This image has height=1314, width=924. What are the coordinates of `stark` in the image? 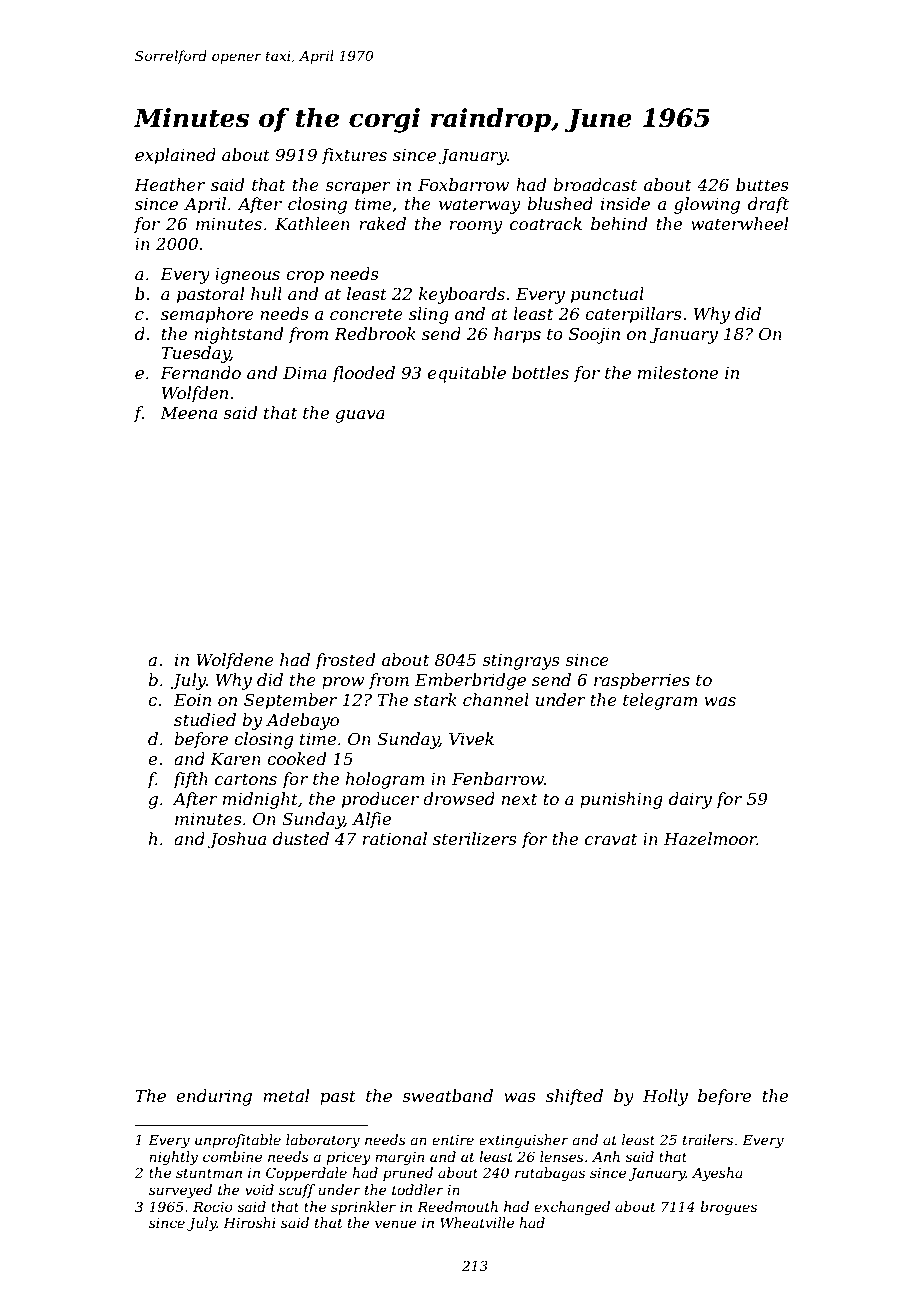 It's located at (435, 699).
